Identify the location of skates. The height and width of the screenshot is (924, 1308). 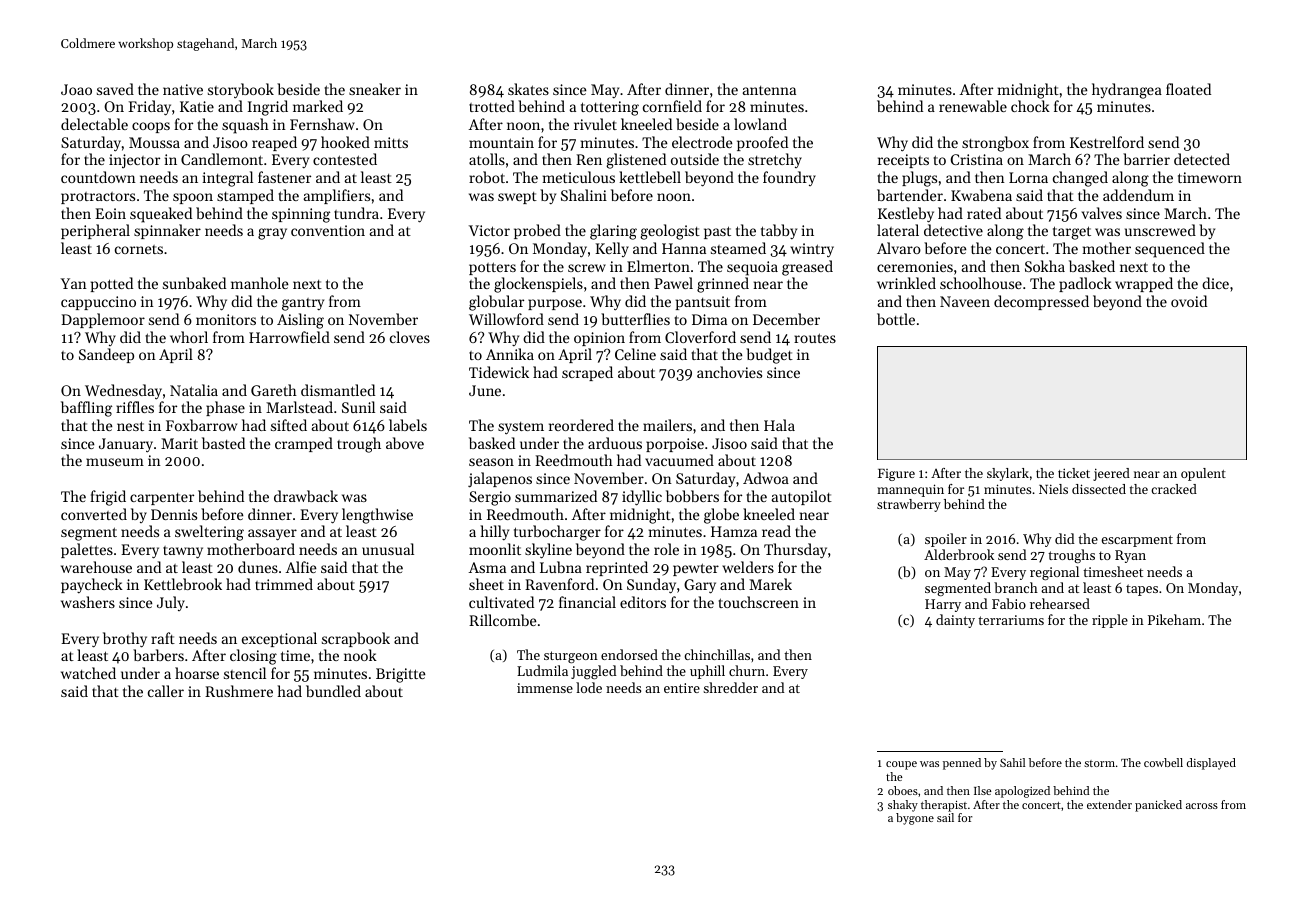
(528, 89).
